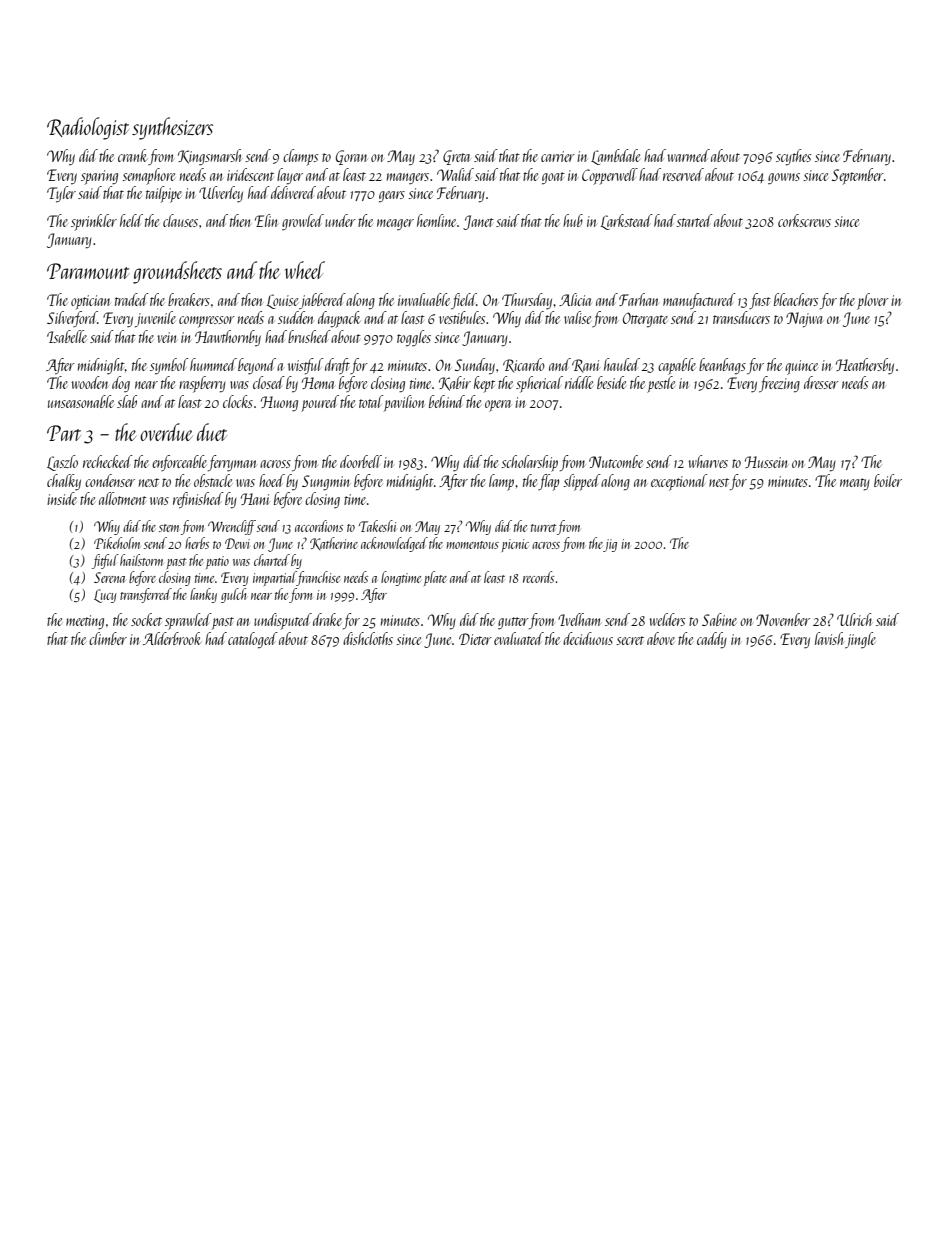 Image resolution: width=952 pixels, height=1233 pixels. Describe the element at coordinates (573, 220) in the image. I see `hub` at that location.
